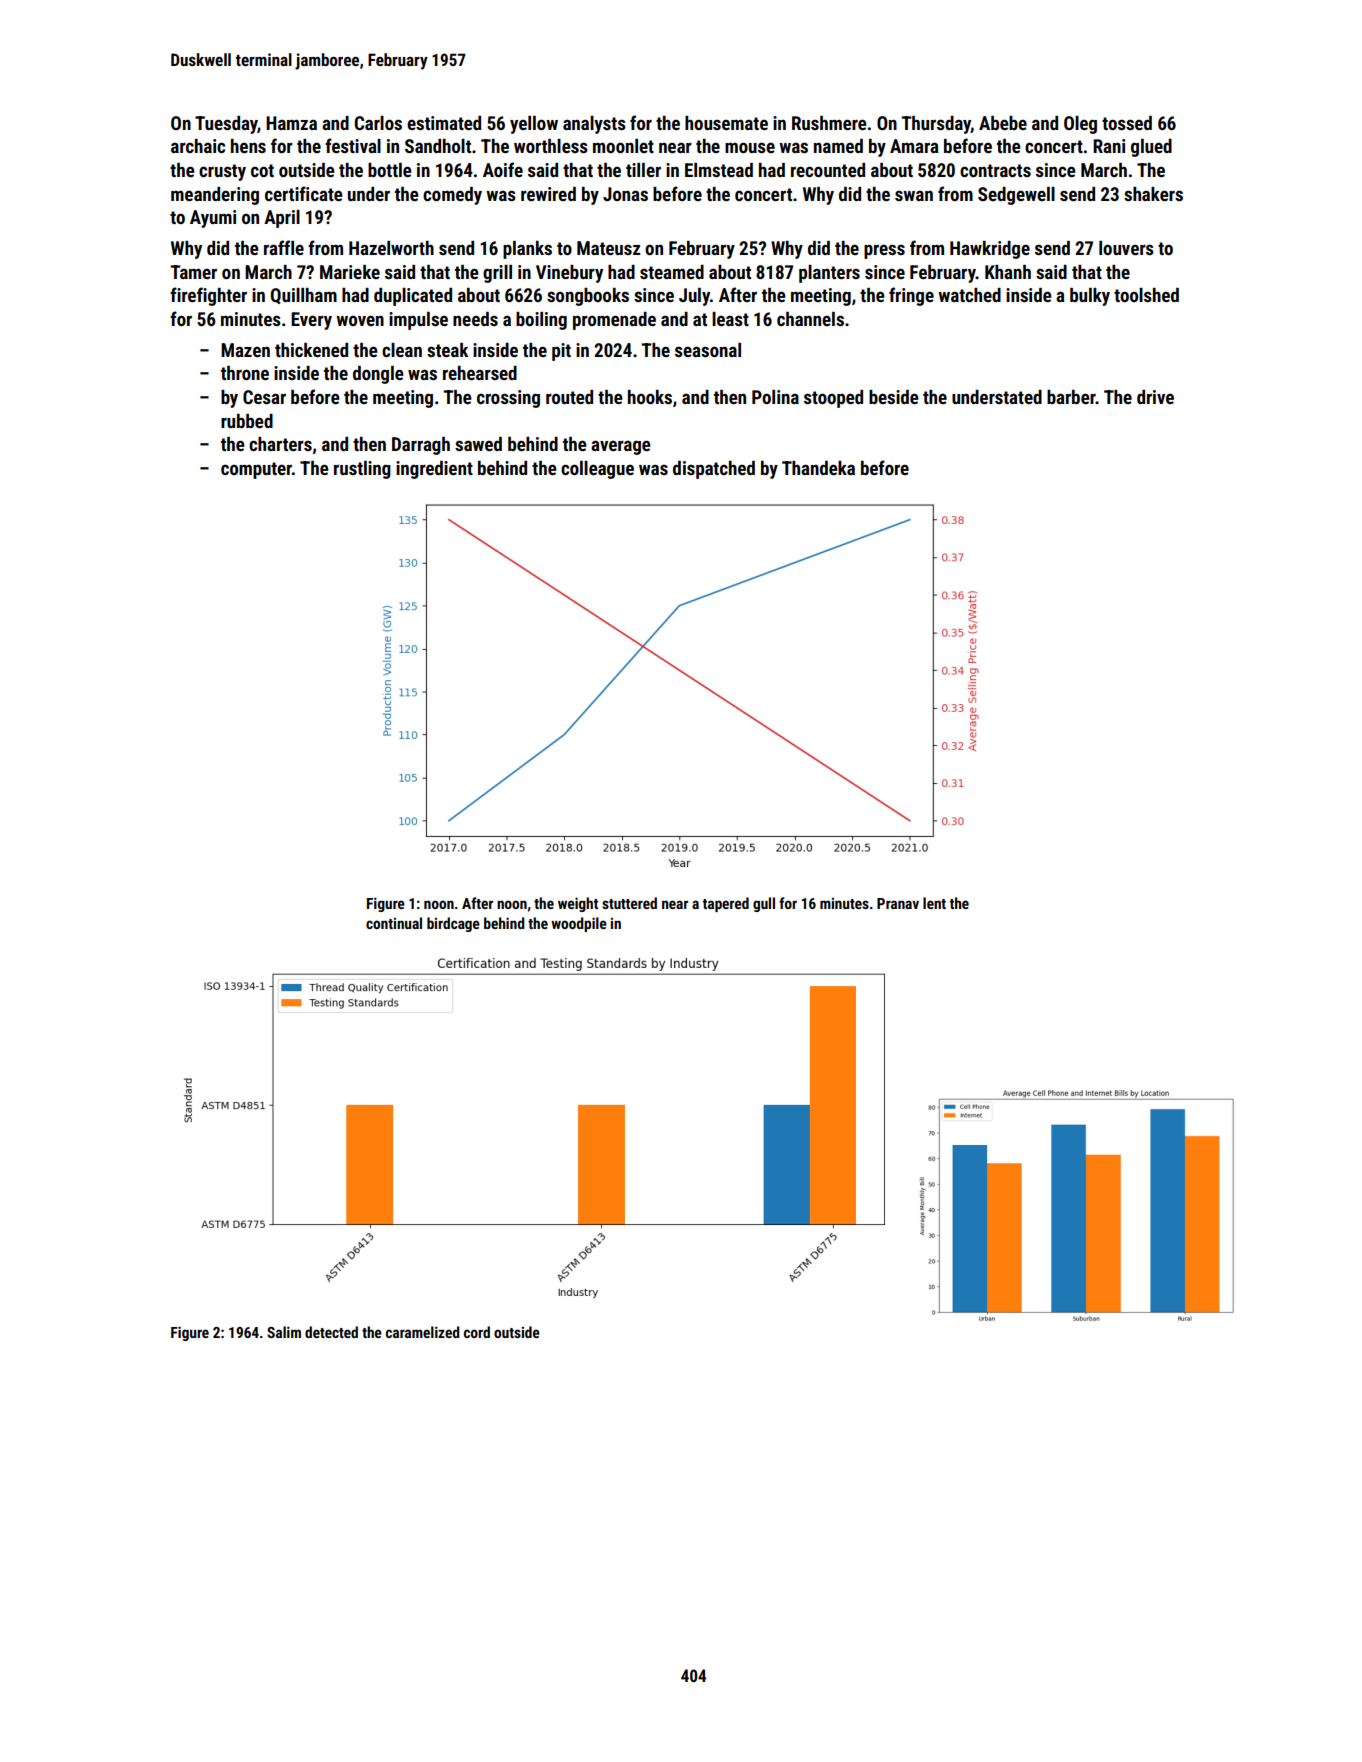  What do you see at coordinates (898, 903) in the image?
I see `Pranav` at bounding box center [898, 903].
